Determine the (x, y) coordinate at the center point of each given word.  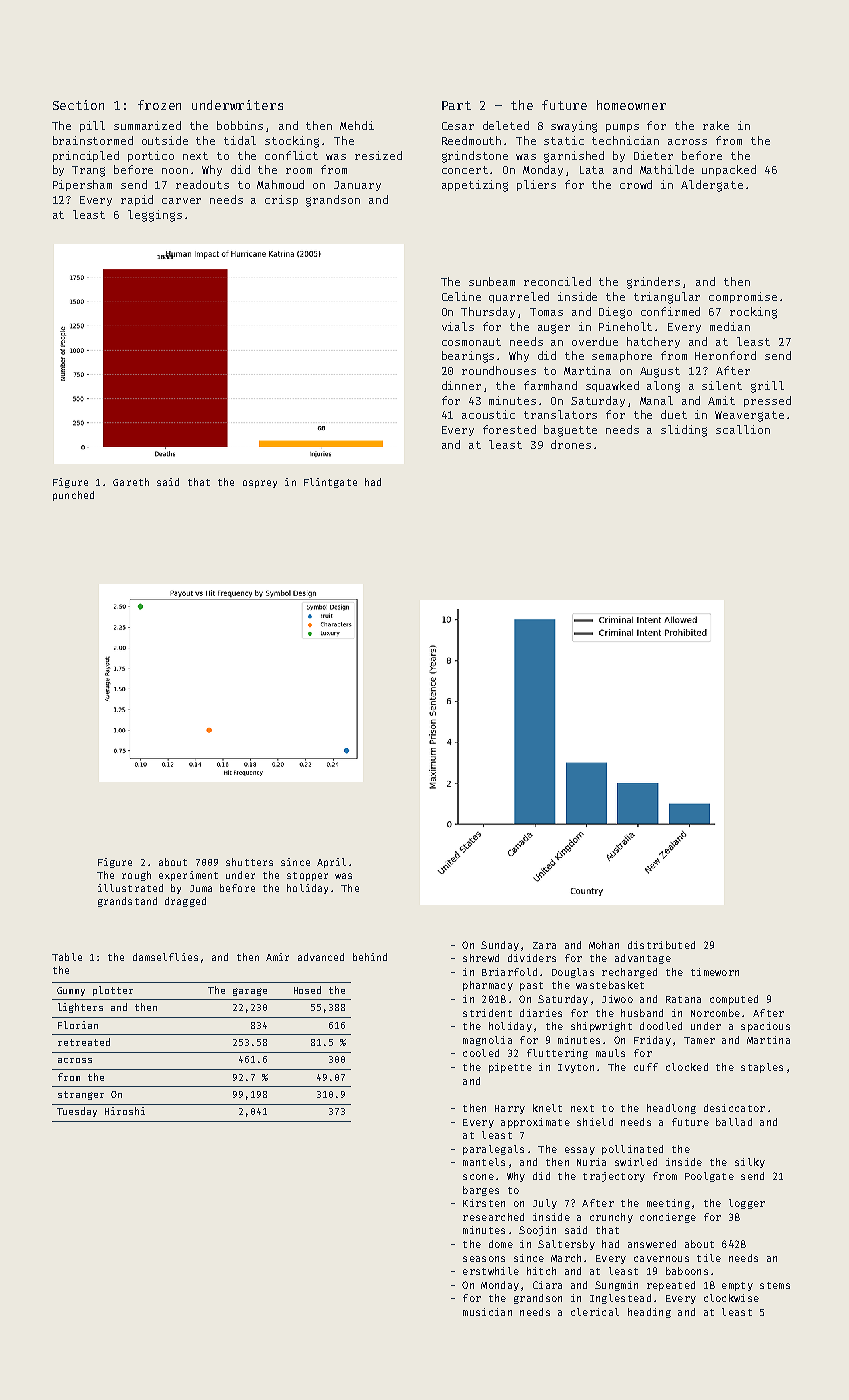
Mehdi (357, 125)
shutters (249, 862)
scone (478, 1177)
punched (73, 496)
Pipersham (82, 185)
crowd (636, 184)
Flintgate (330, 483)
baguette (570, 431)
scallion (743, 429)
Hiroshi (125, 1111)
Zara (544, 945)
